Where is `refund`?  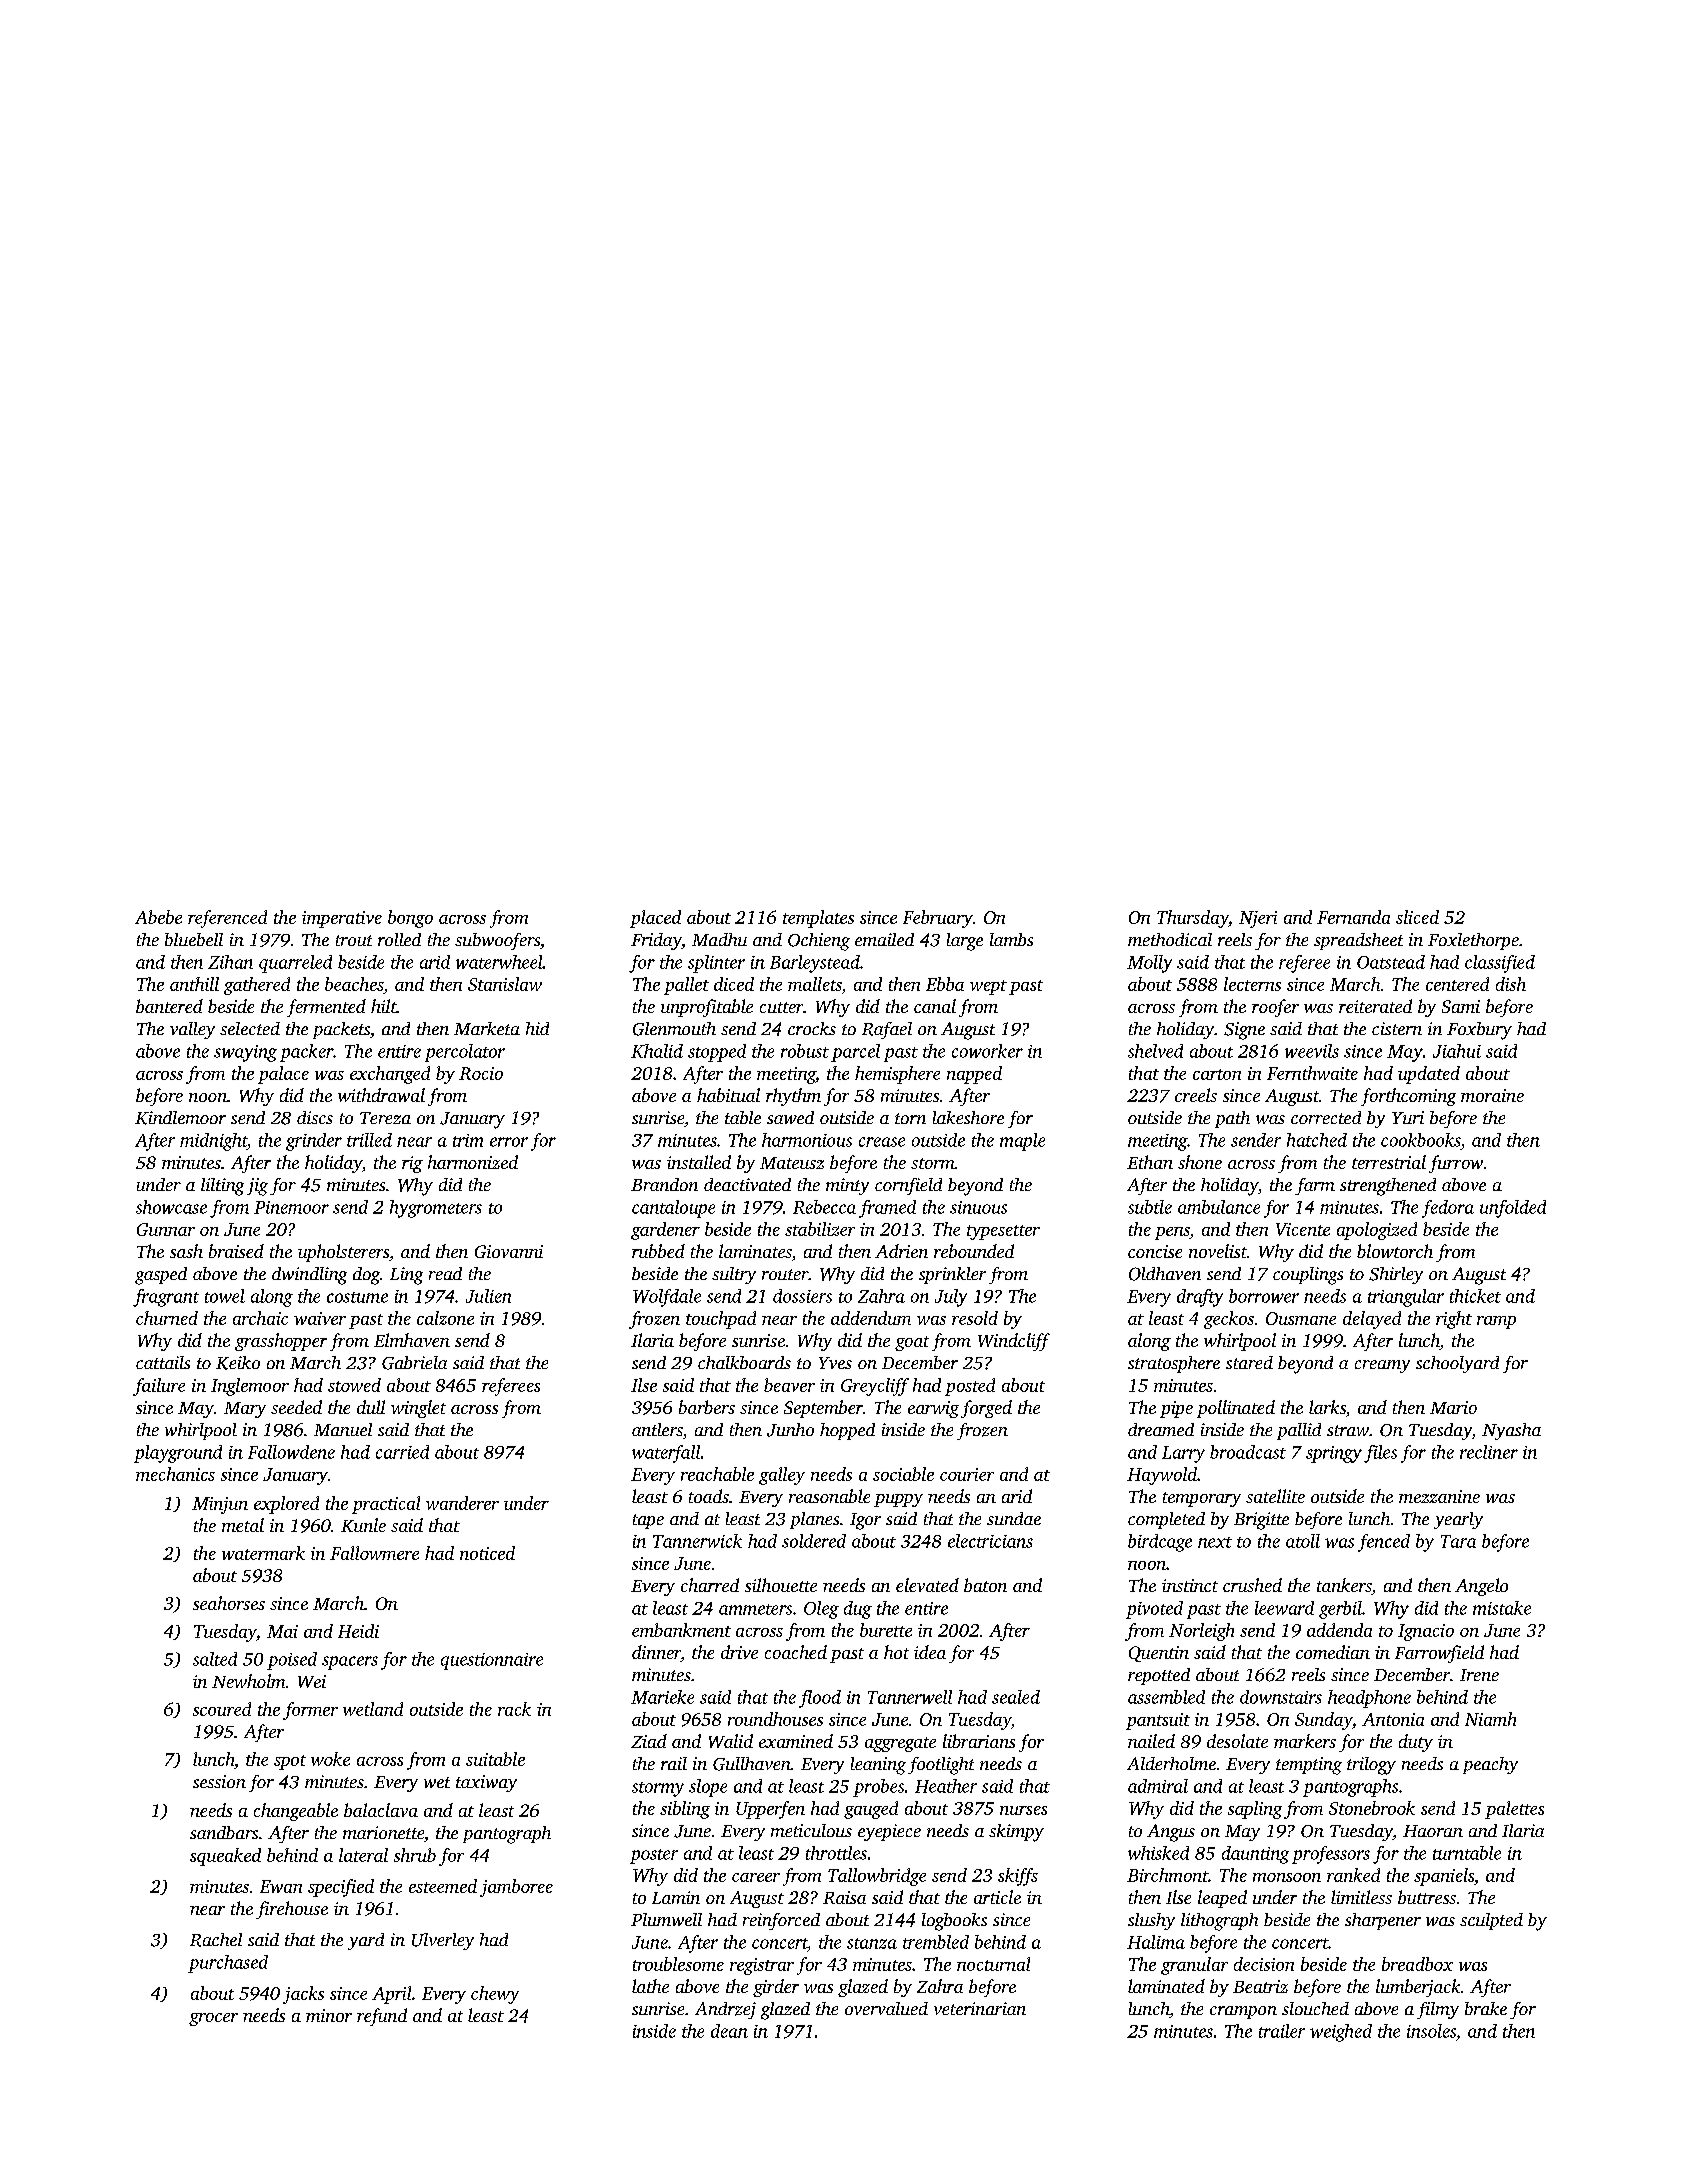 refund is located at coordinates (382, 2017).
